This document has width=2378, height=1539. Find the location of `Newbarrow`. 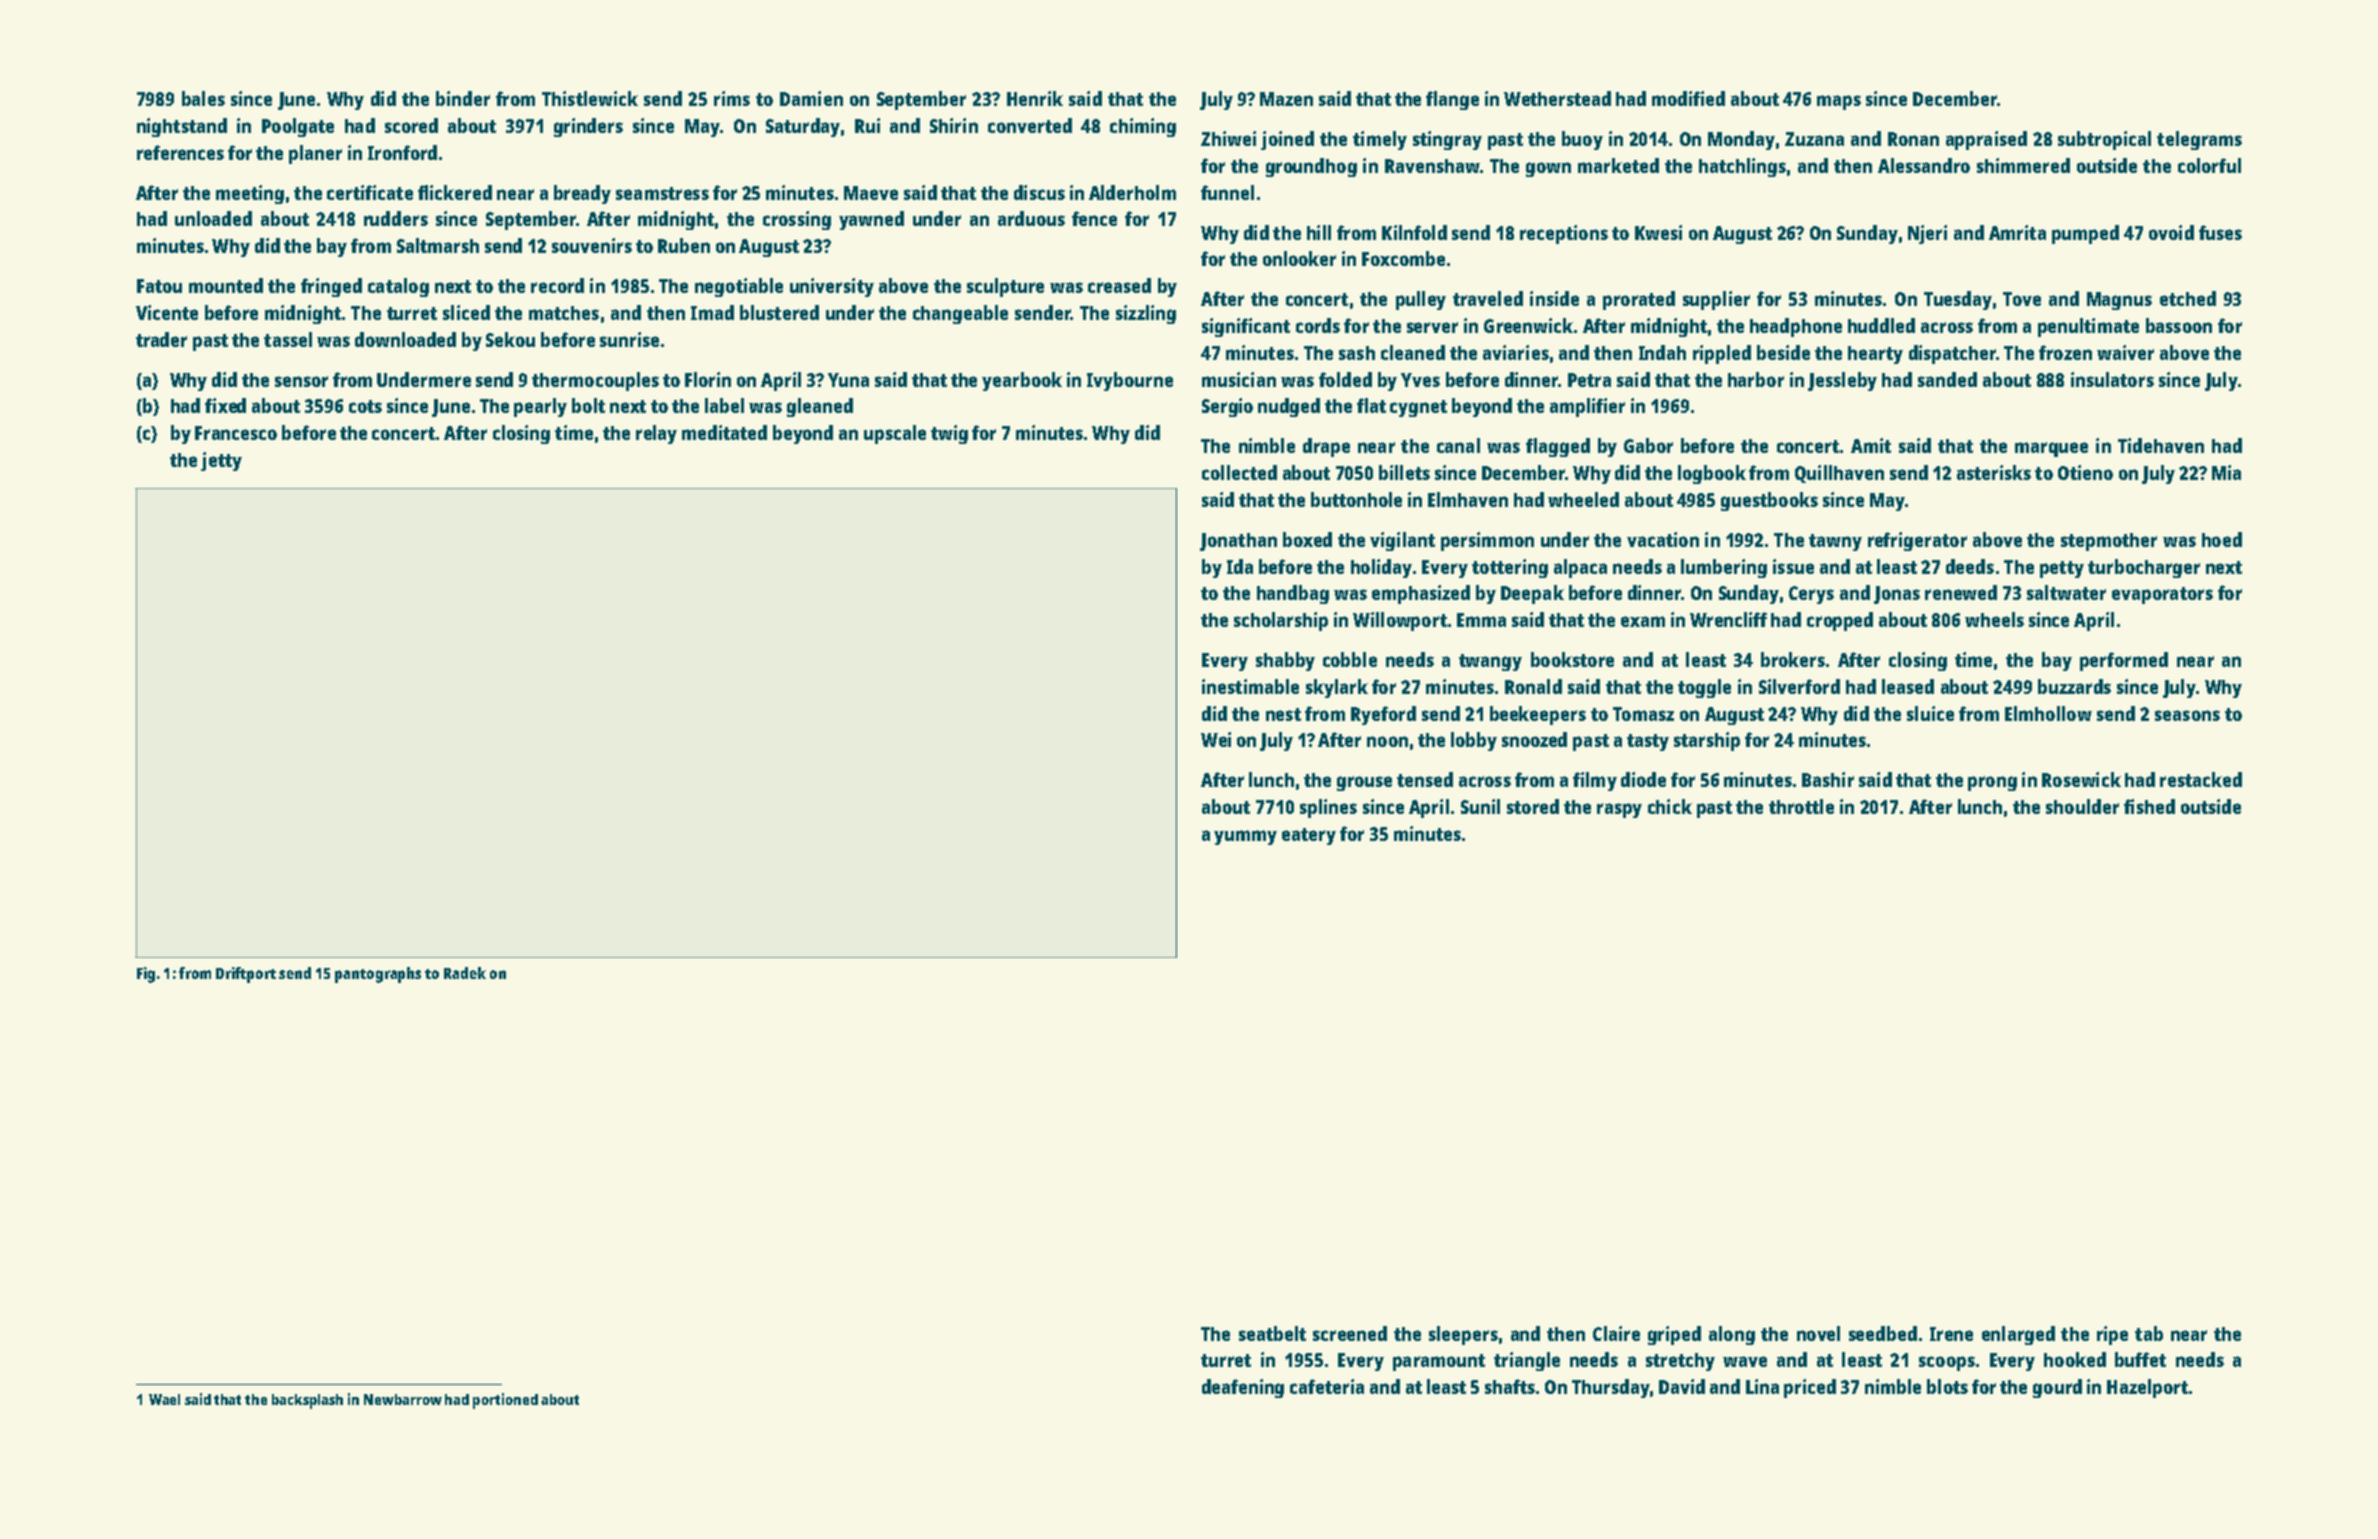

Newbarrow is located at coordinates (403, 1399).
